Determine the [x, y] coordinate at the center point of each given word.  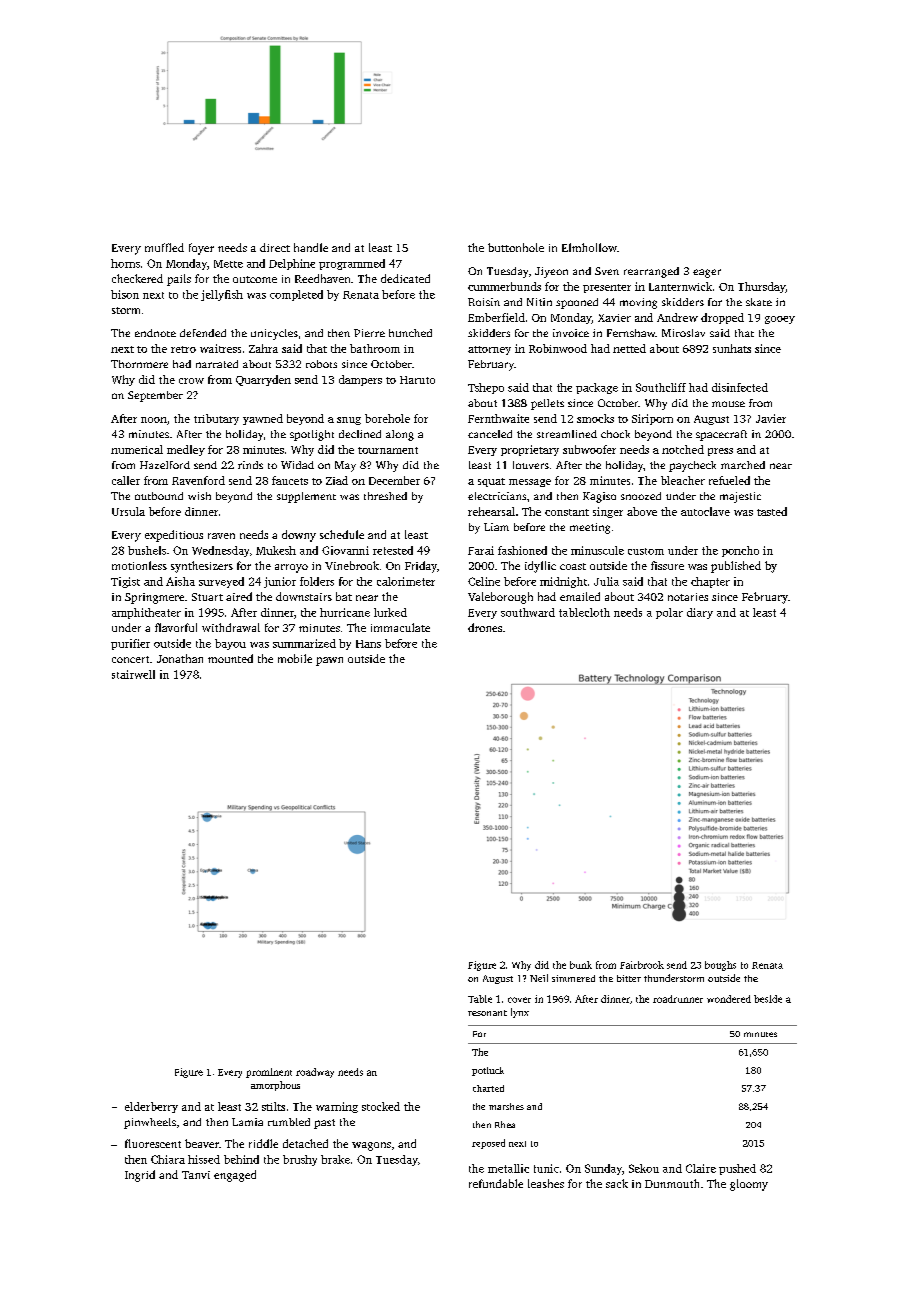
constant [567, 512]
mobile [295, 658]
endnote [155, 333]
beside [768, 999]
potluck [488, 1071]
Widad [297, 465]
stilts [273, 1106]
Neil [539, 978]
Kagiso [599, 497]
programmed [352, 264]
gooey [780, 320]
